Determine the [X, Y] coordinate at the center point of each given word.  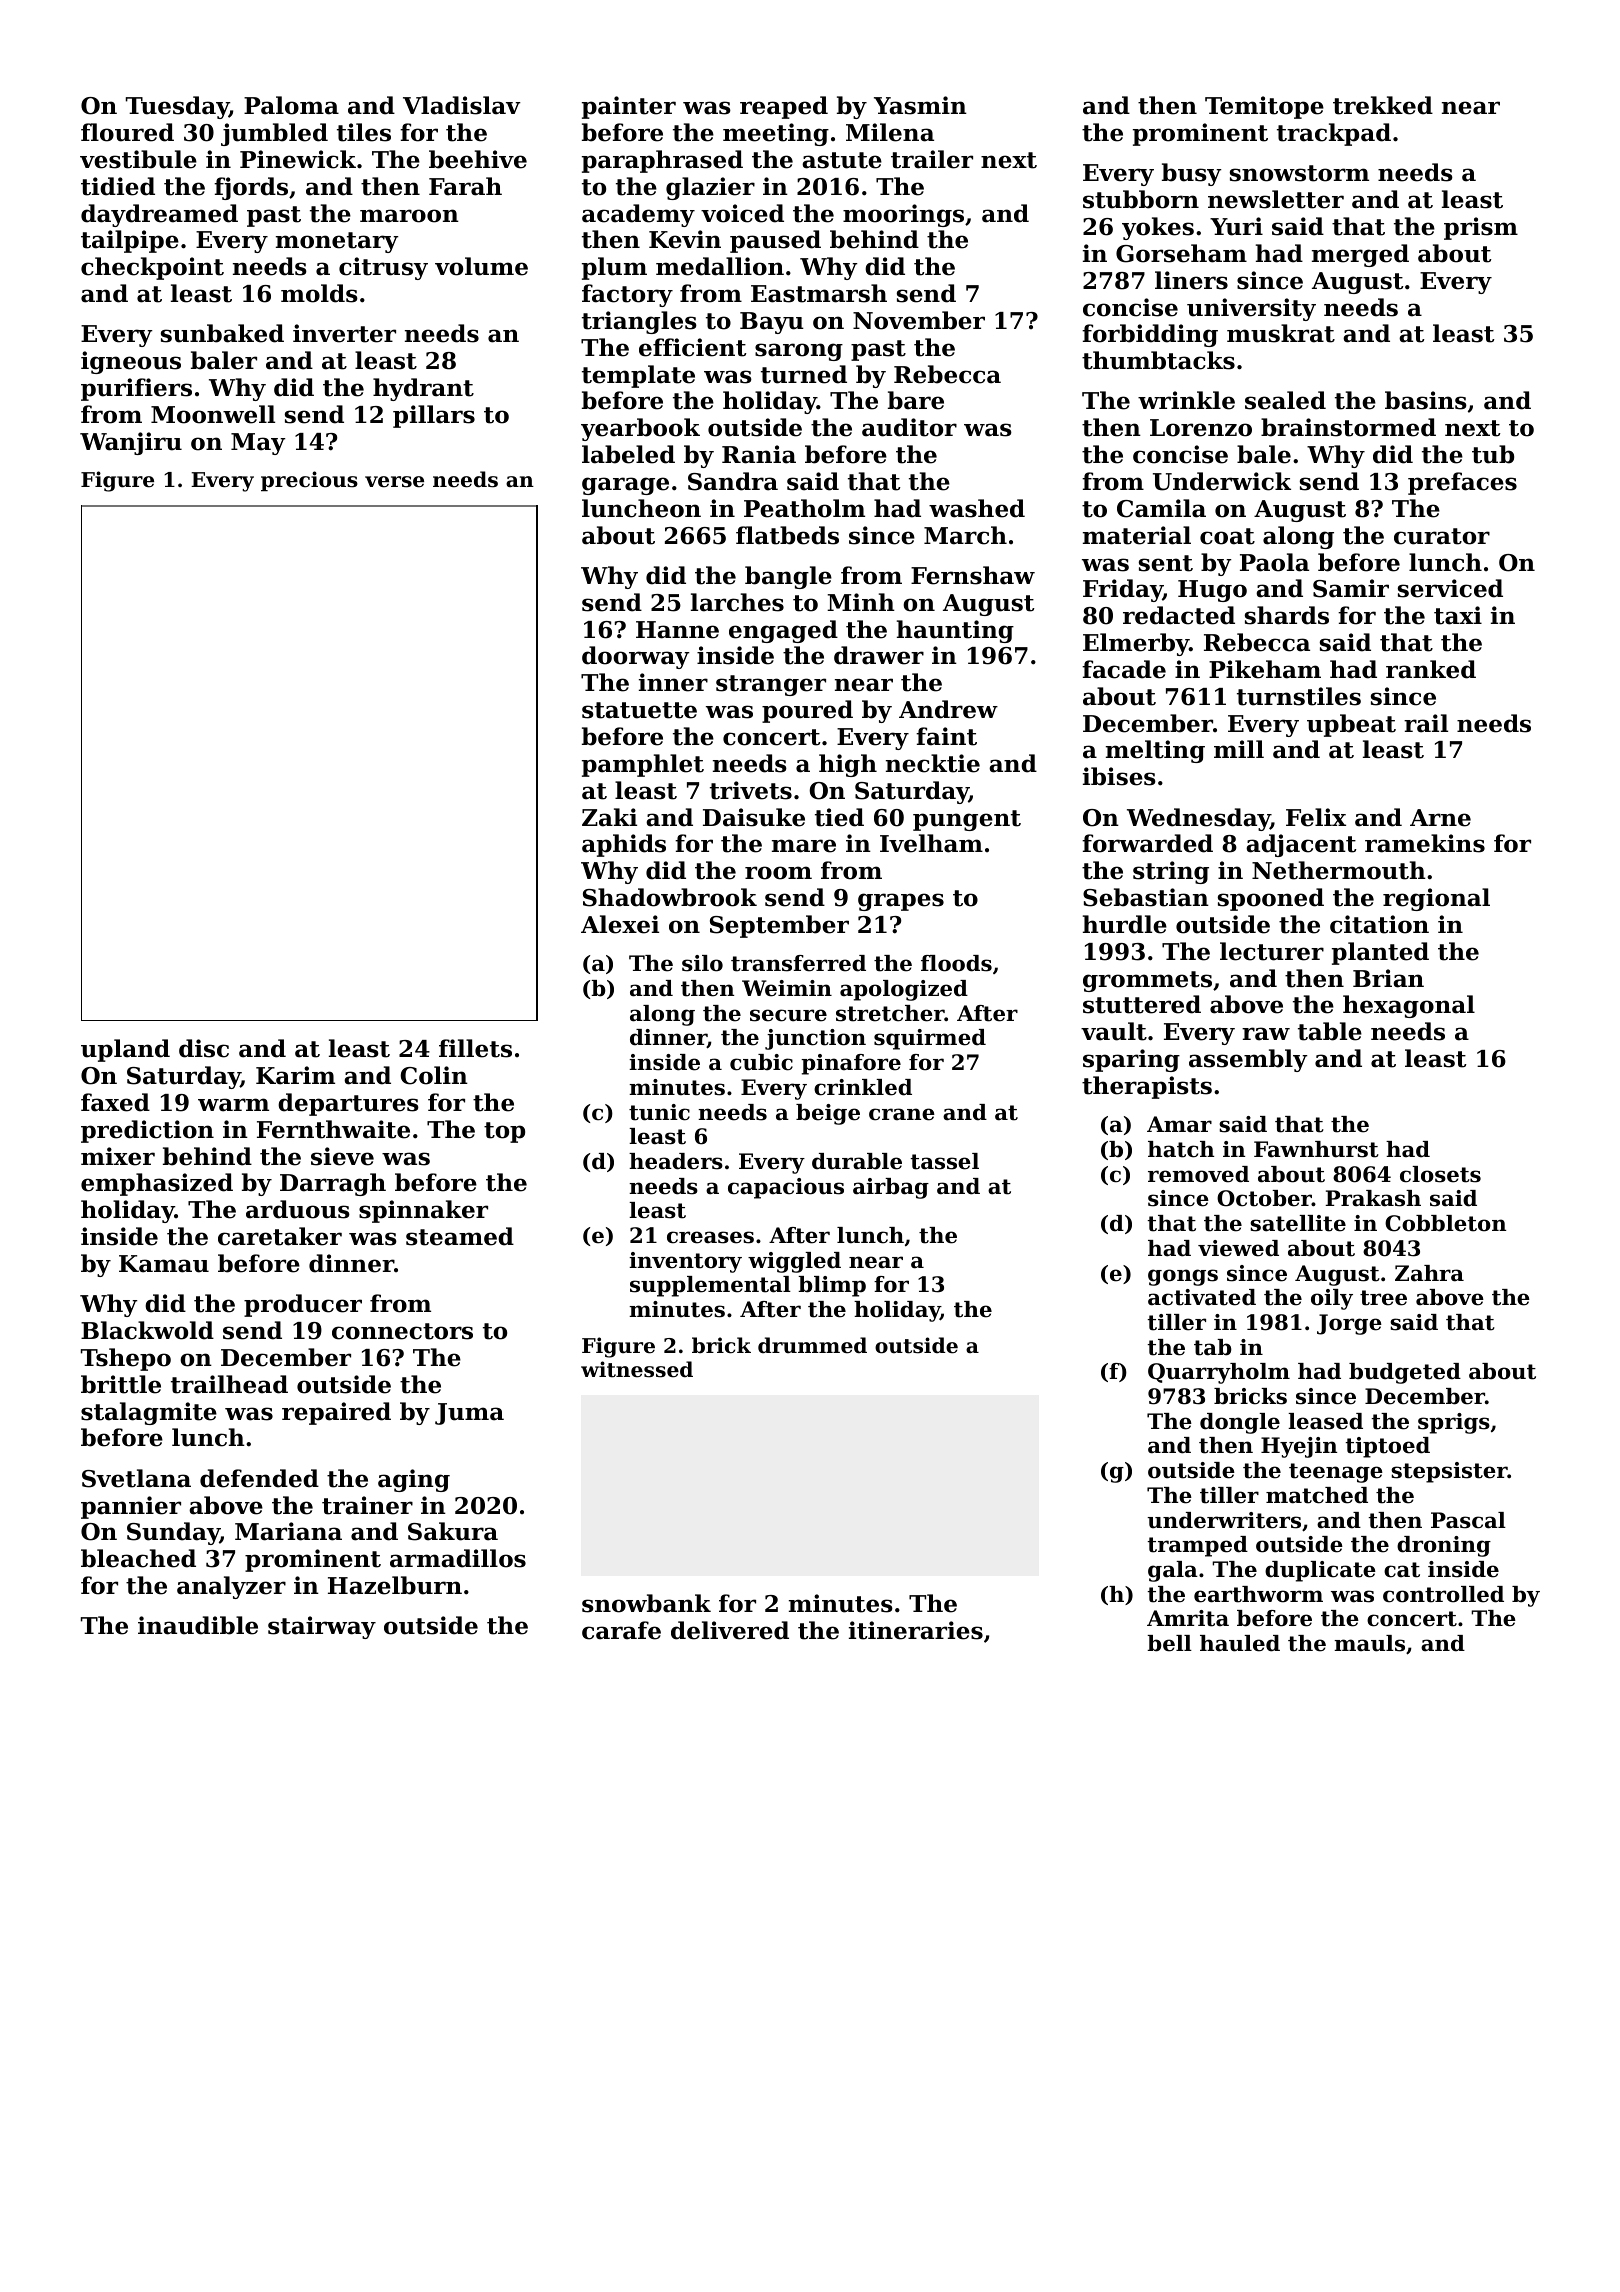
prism [1481, 228]
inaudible [198, 1625]
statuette [639, 710]
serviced [1450, 588]
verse [394, 482]
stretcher [890, 1013]
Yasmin [920, 105]
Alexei [620, 924]
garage [625, 486]
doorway [636, 657]
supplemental [710, 1286]
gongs [1183, 1277]
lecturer [1272, 951]
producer [303, 1305]
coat [1227, 536]
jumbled [274, 134]
